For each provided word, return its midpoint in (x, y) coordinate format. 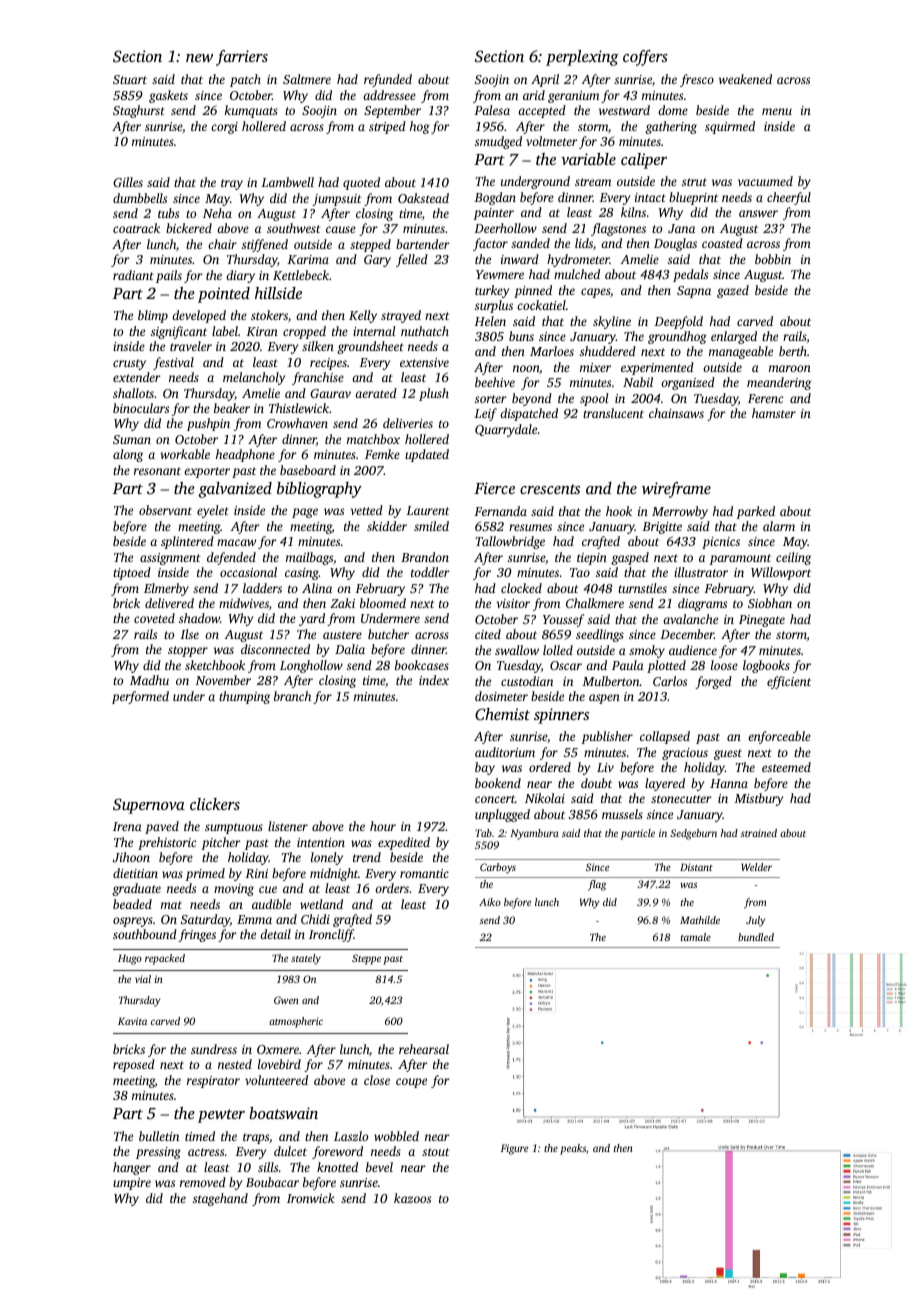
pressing (158, 1153)
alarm (779, 526)
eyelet (213, 511)
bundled (756, 937)
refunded (388, 80)
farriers (242, 58)
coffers (645, 58)
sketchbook (215, 665)
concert (495, 799)
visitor (513, 603)
